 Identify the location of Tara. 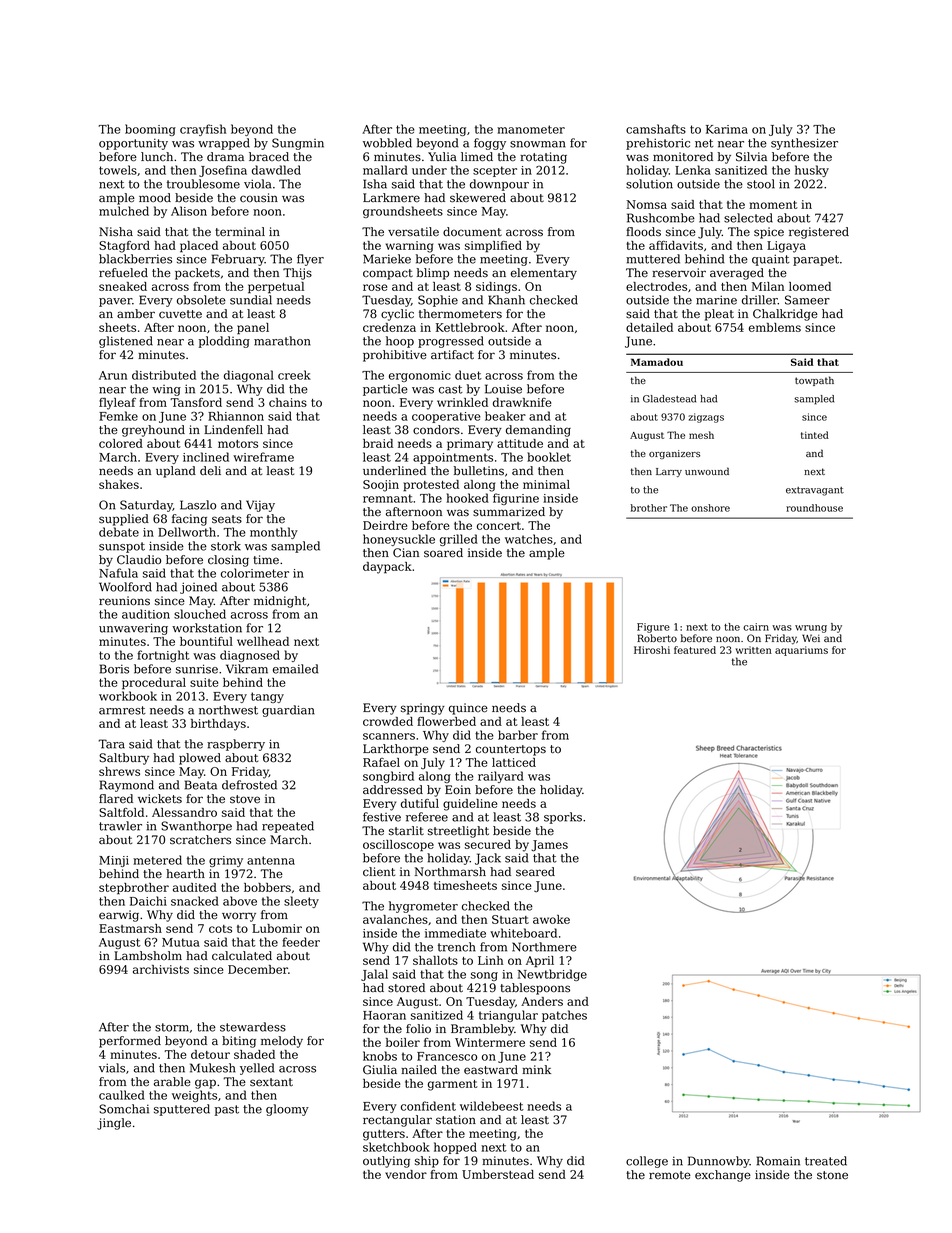
(112, 744).
